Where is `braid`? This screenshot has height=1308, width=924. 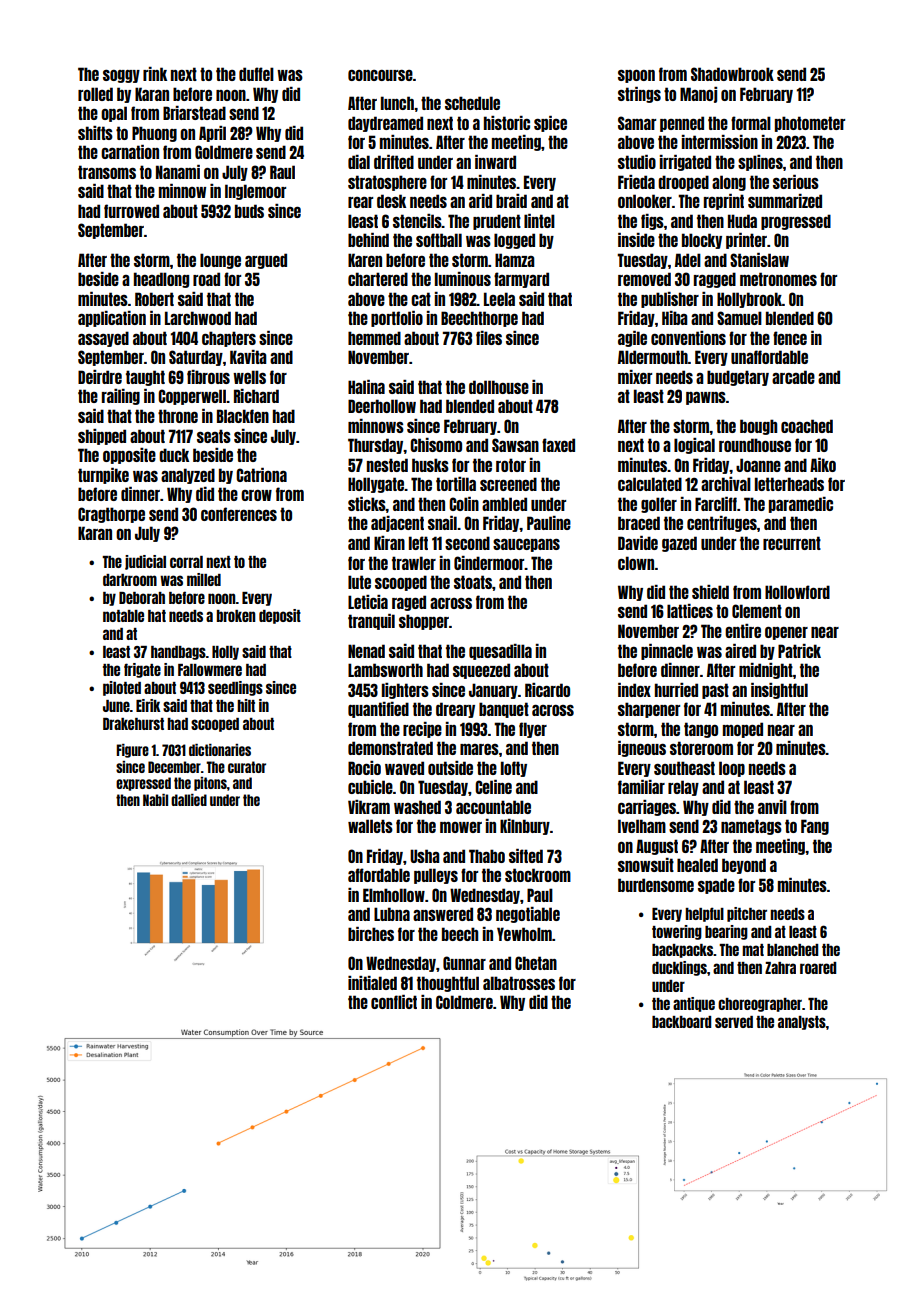 braid is located at coordinates (511, 201).
